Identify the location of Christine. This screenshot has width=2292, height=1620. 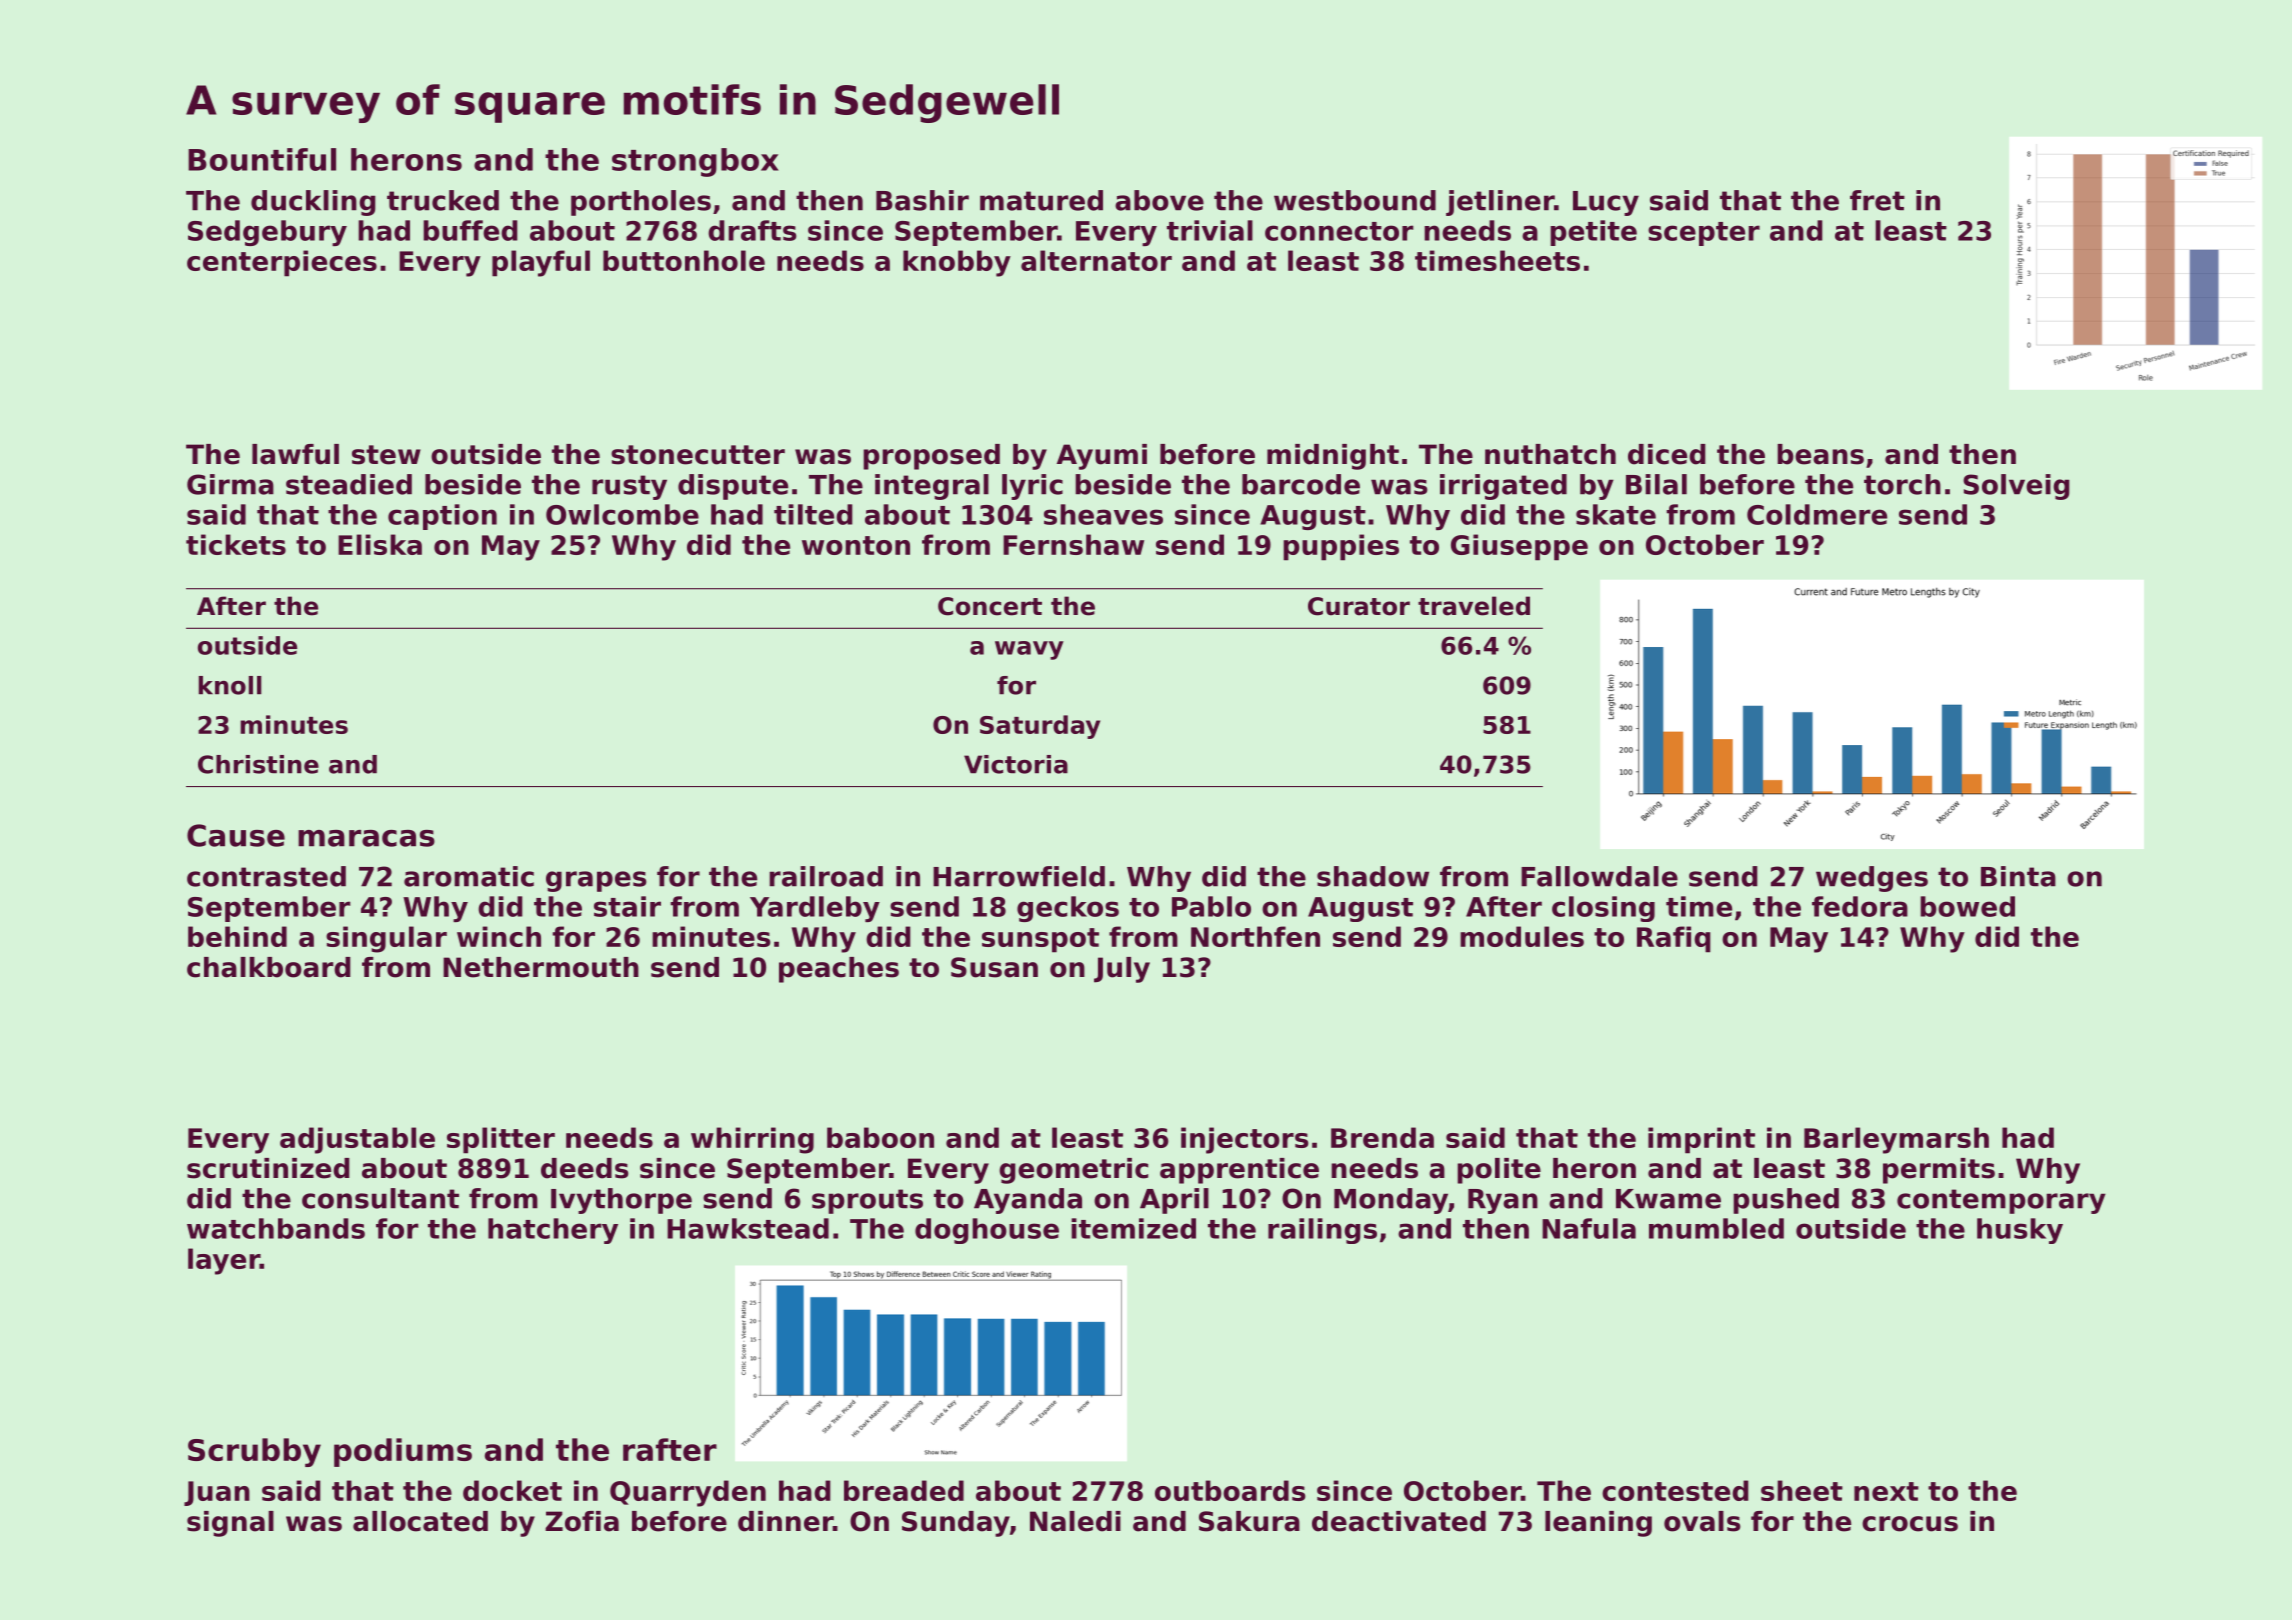
(258, 764).
